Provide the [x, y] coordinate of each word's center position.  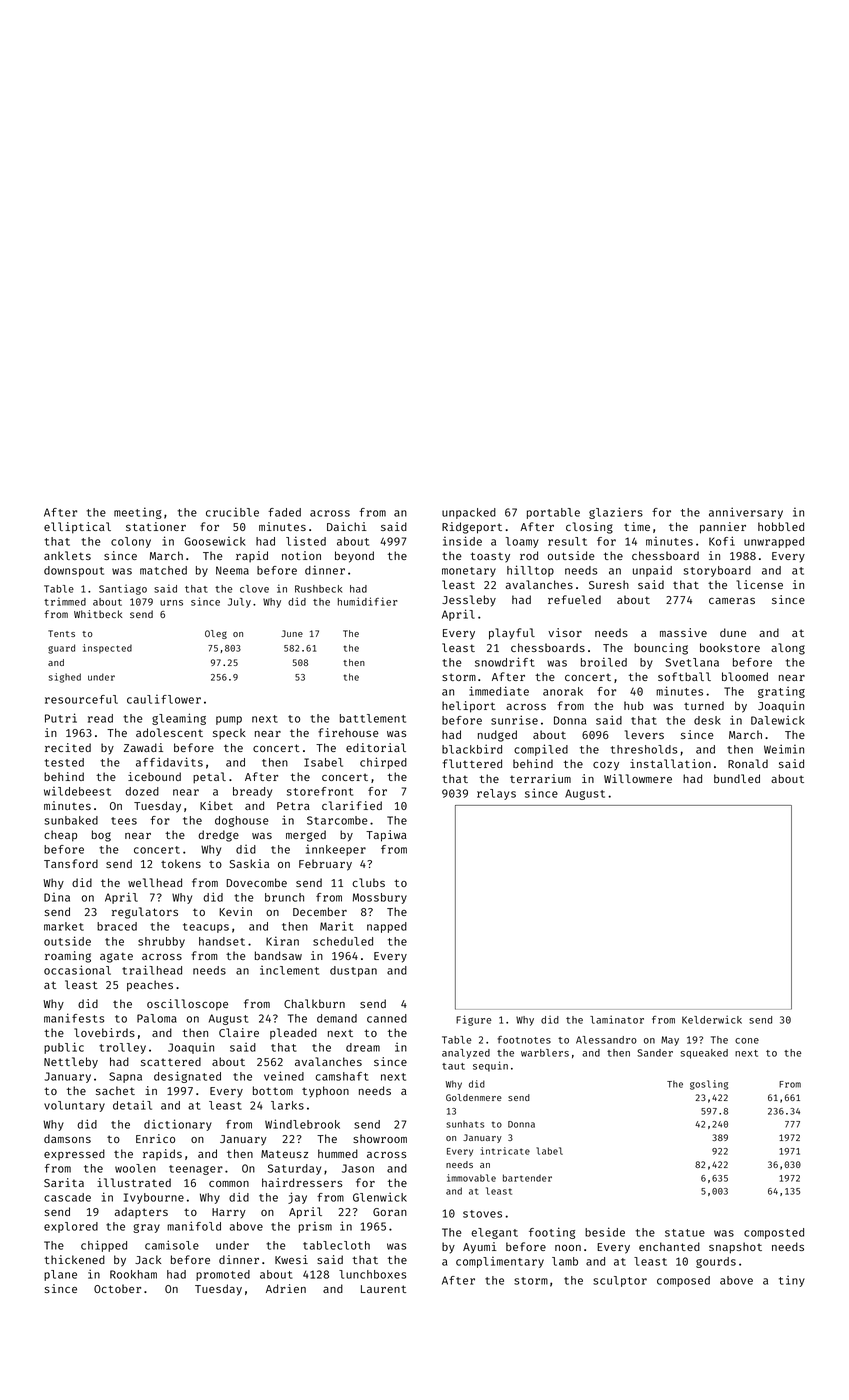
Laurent [383, 1289]
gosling [709, 1085]
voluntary [74, 1106]
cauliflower [164, 699]
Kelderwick [712, 1019]
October [117, 1288]
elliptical [77, 528]
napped [387, 927]
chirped [383, 763]
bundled [737, 778]
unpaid [652, 571]
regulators [145, 913]
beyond [354, 557]
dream [363, 1047]
